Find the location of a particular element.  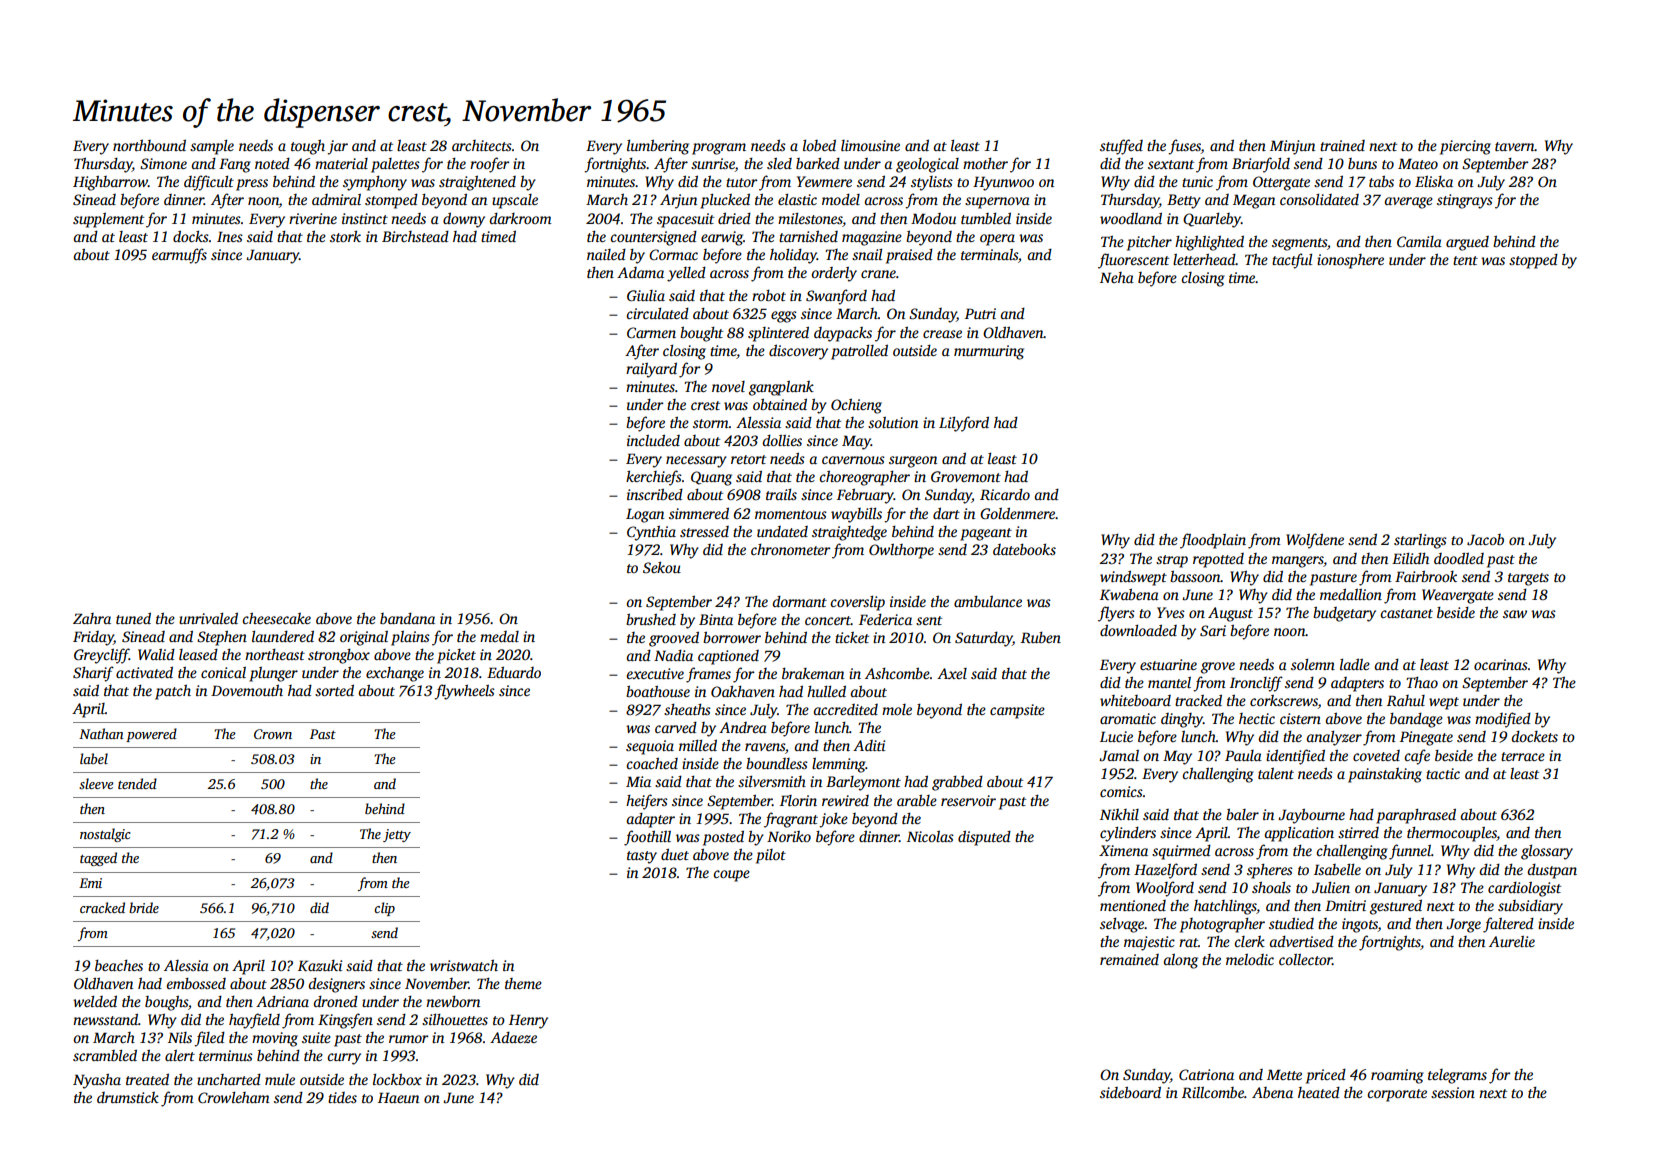

silversmith is located at coordinates (772, 781).
